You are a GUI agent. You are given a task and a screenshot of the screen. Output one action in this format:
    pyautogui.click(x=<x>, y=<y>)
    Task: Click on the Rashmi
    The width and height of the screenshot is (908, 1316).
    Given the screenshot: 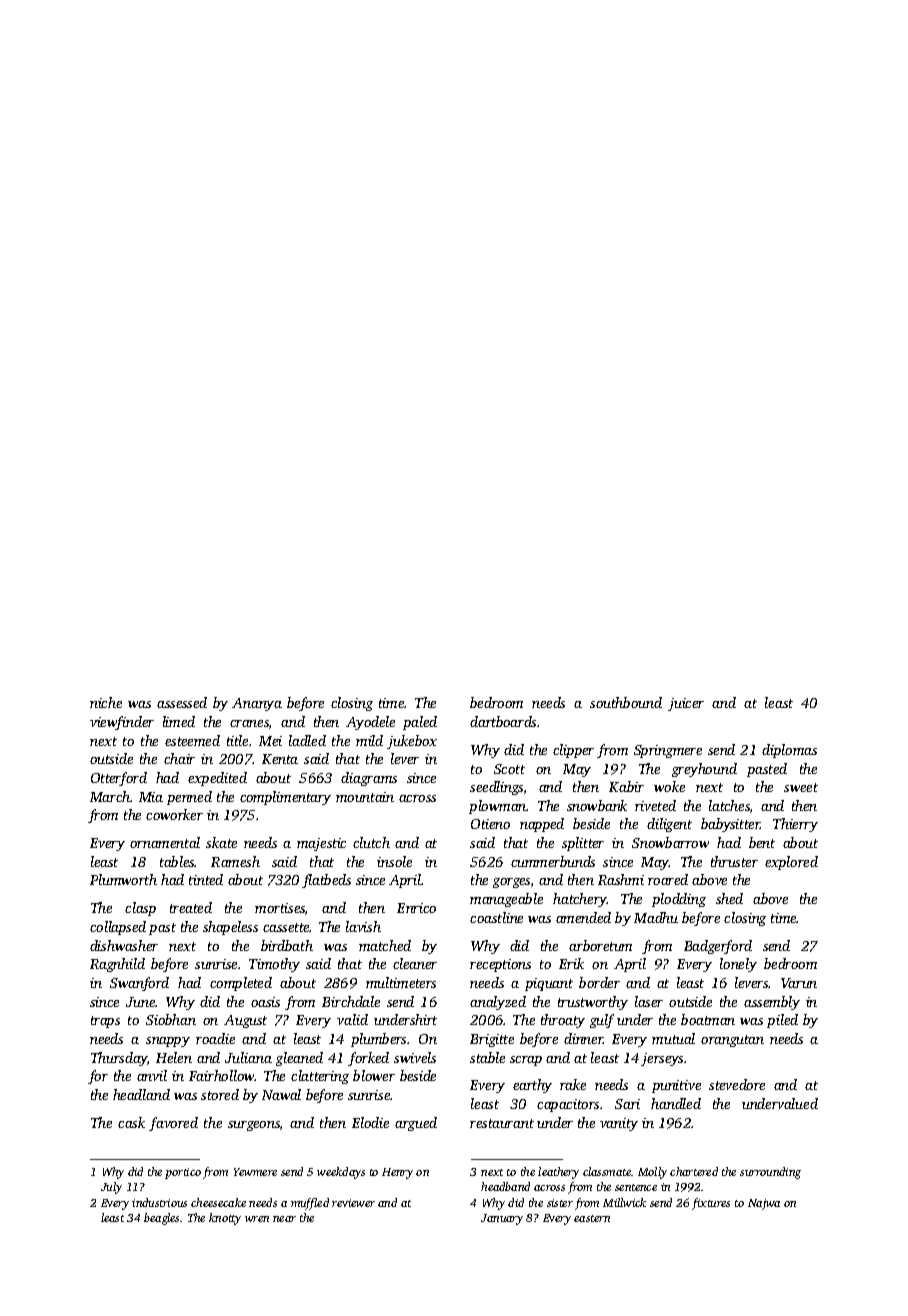 What is the action you would take?
    pyautogui.click(x=621, y=879)
